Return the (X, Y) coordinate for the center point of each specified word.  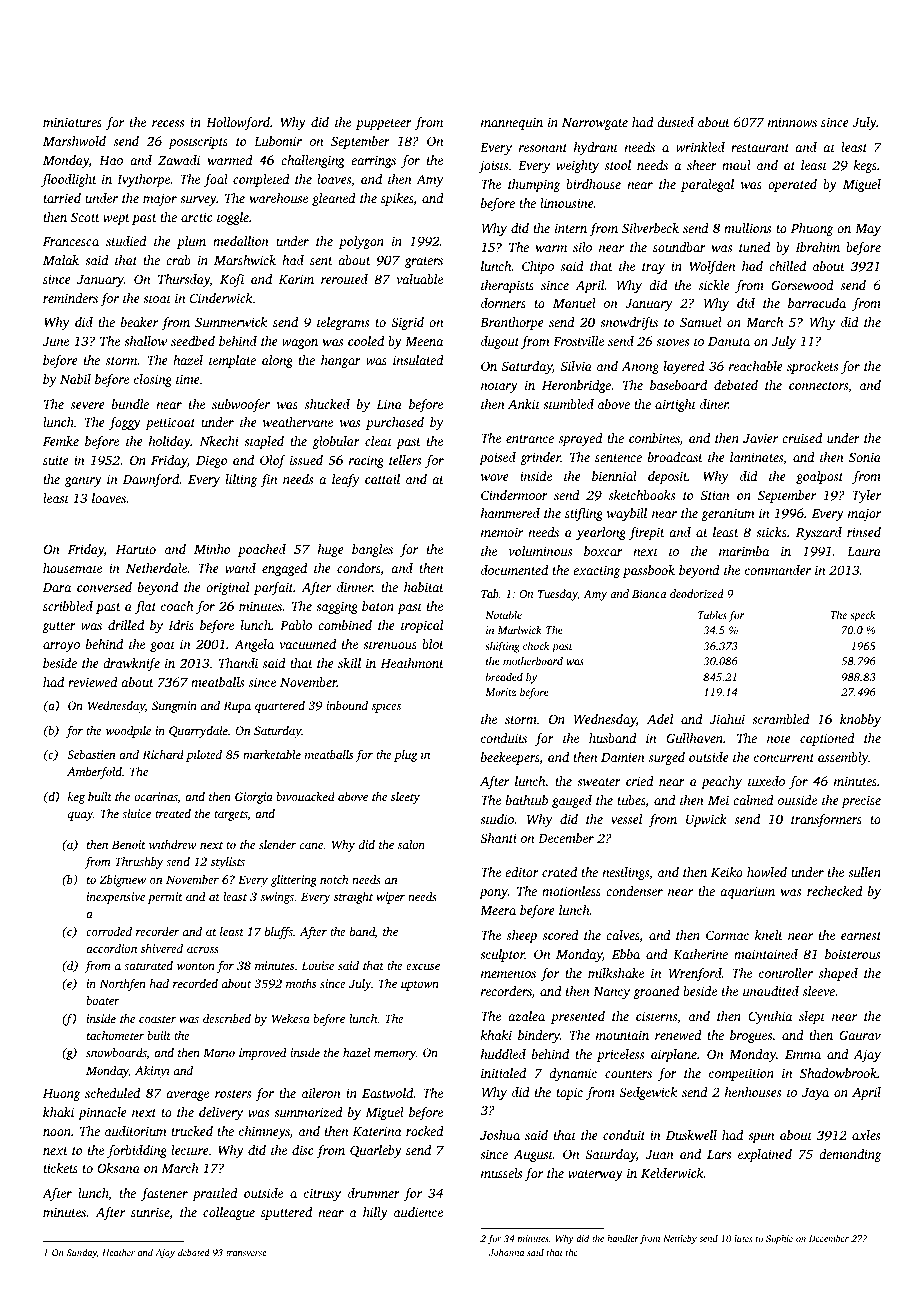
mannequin (512, 123)
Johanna (506, 1252)
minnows (792, 122)
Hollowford (238, 123)
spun (761, 1138)
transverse (246, 1253)
